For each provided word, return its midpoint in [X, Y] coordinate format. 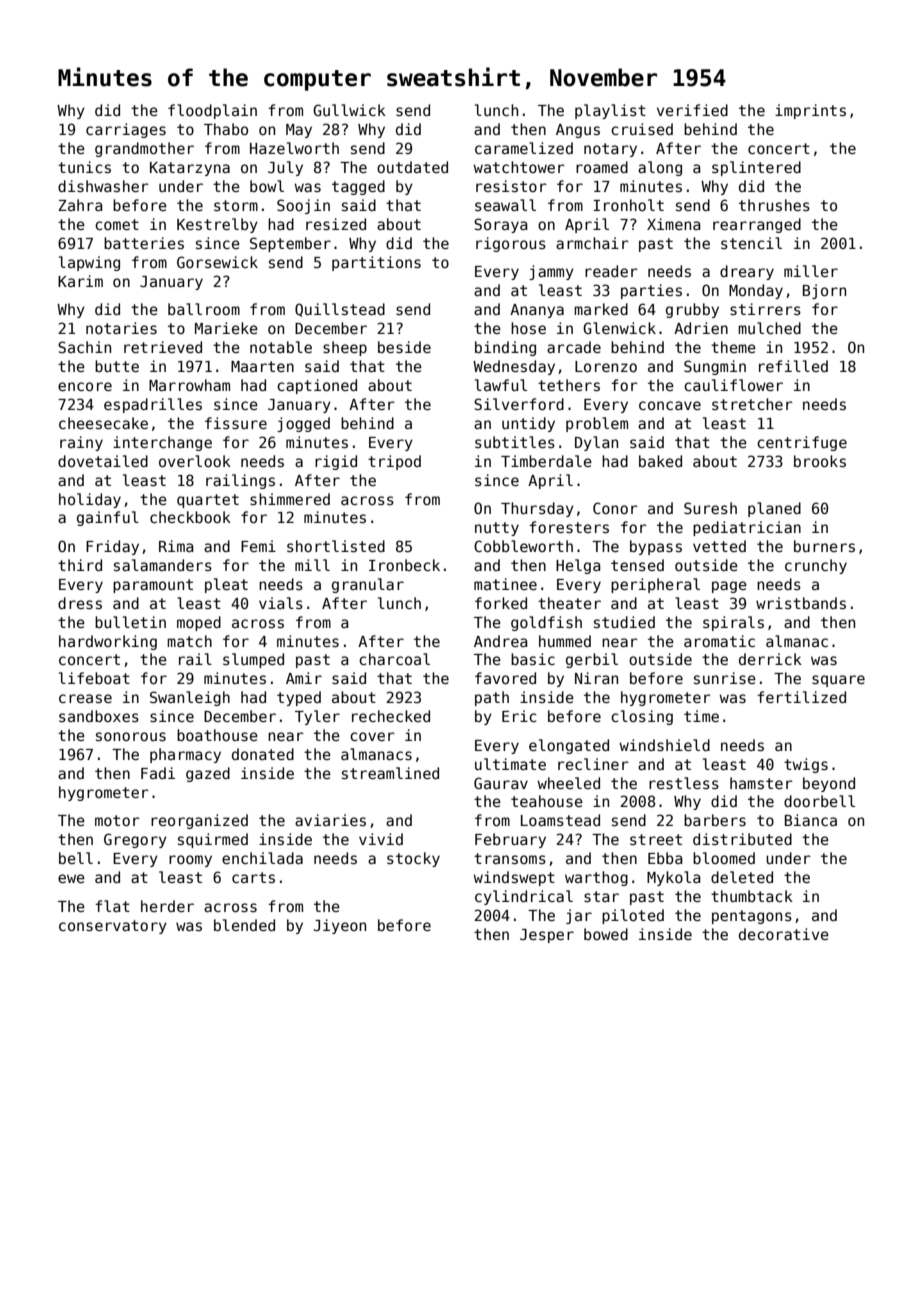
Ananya [537, 311]
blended [244, 925]
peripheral [655, 585]
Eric [519, 716]
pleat [226, 585]
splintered [756, 168]
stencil [751, 243]
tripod [394, 462]
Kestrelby [217, 225]
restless [684, 783]
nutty [497, 529]
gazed [208, 774]
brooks [820, 461]
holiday [90, 500]
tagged [358, 187]
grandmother [144, 149]
